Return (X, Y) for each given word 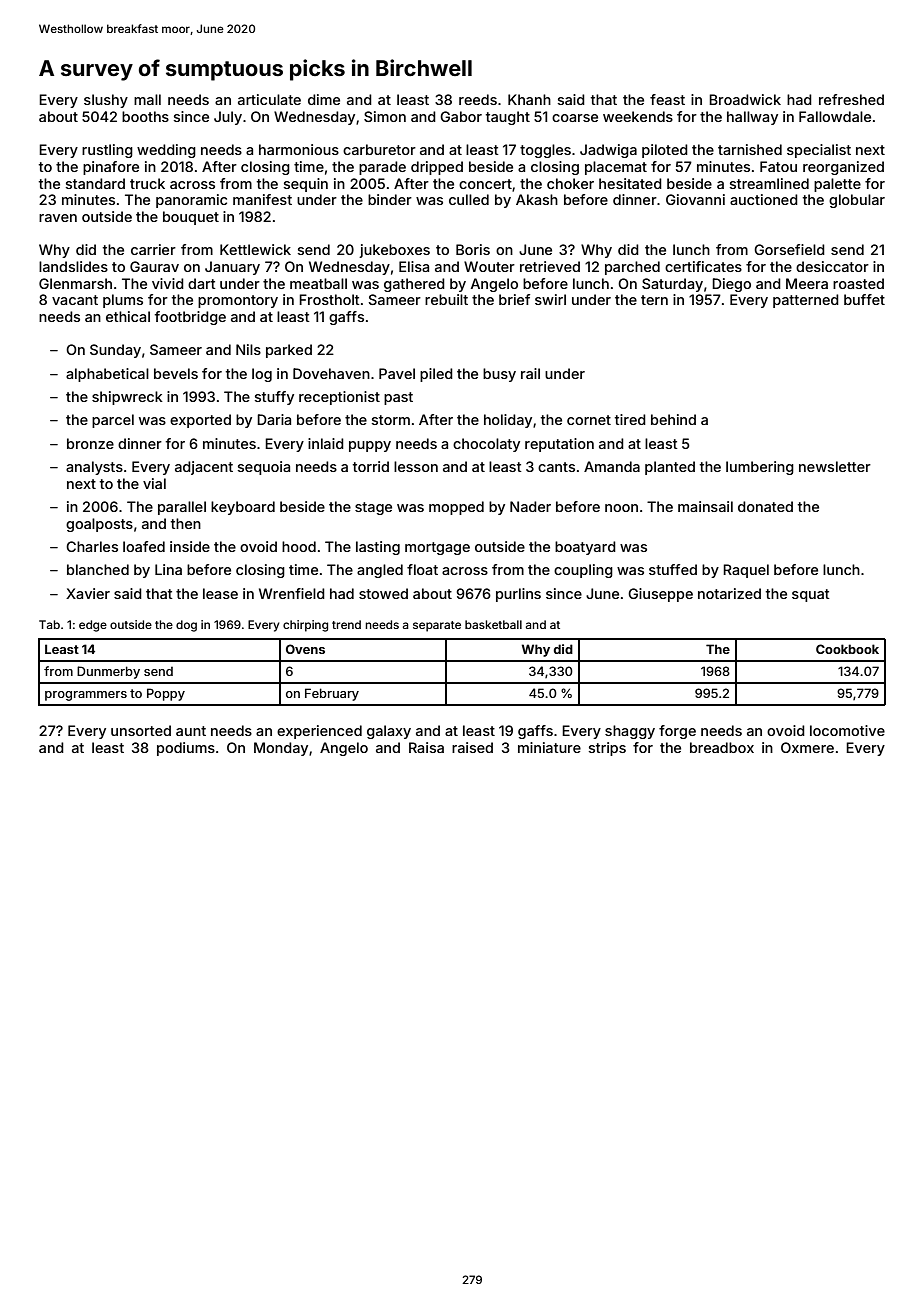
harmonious (299, 149)
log (262, 375)
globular (857, 201)
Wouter (489, 266)
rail (530, 373)
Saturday (672, 285)
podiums (186, 749)
